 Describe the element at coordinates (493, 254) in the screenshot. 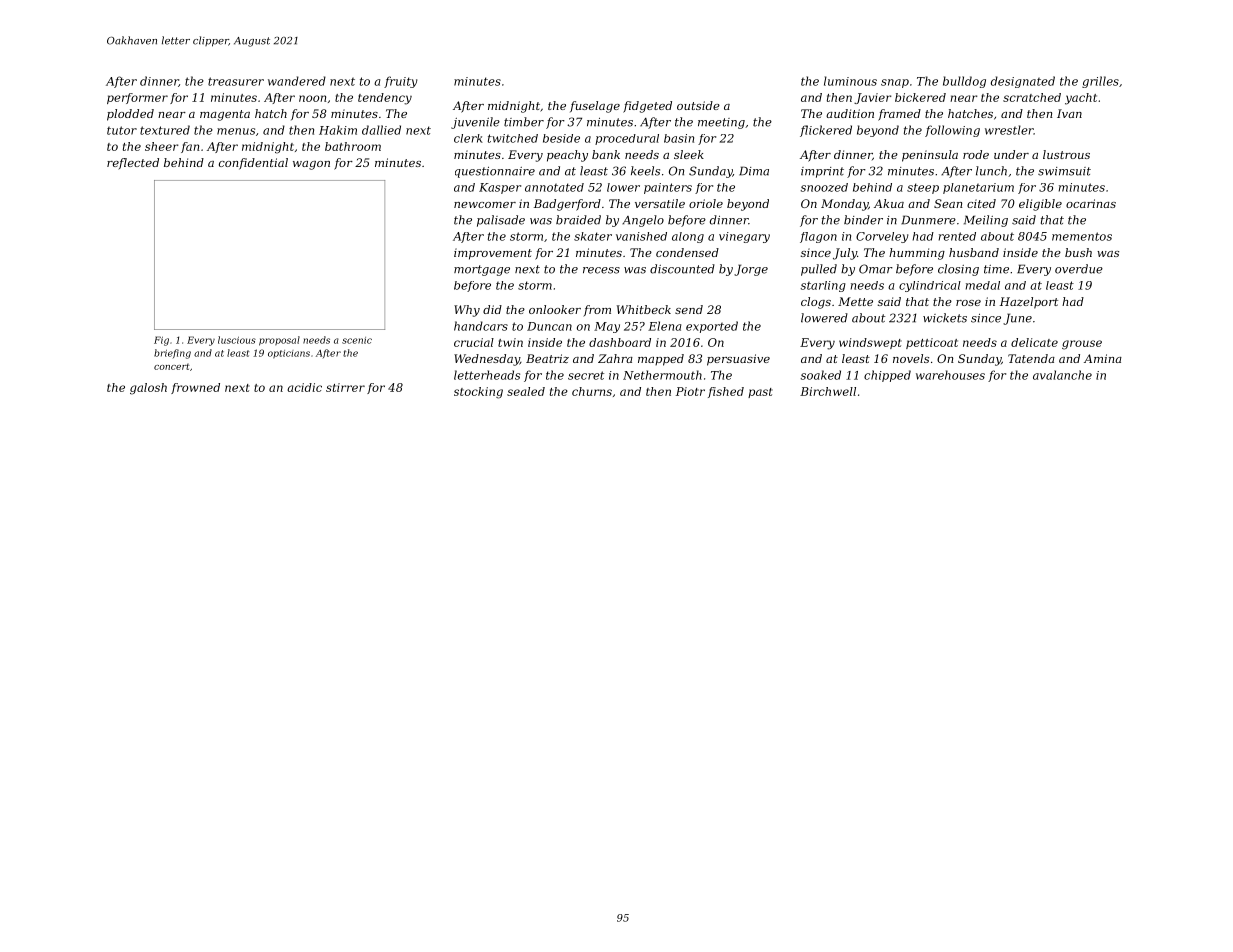

I see `improvement` at that location.
